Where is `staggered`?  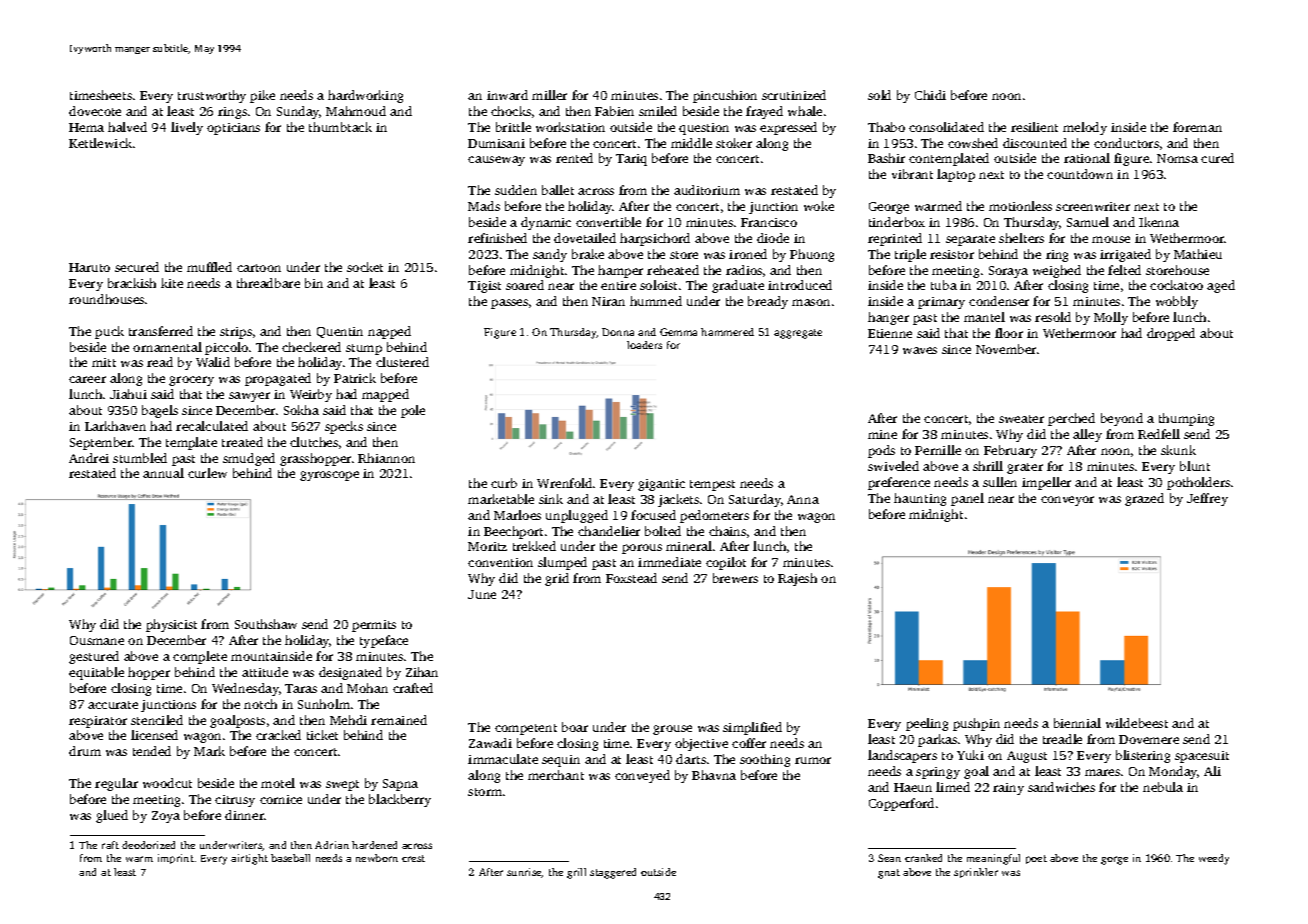 staggered is located at coordinates (613, 873).
